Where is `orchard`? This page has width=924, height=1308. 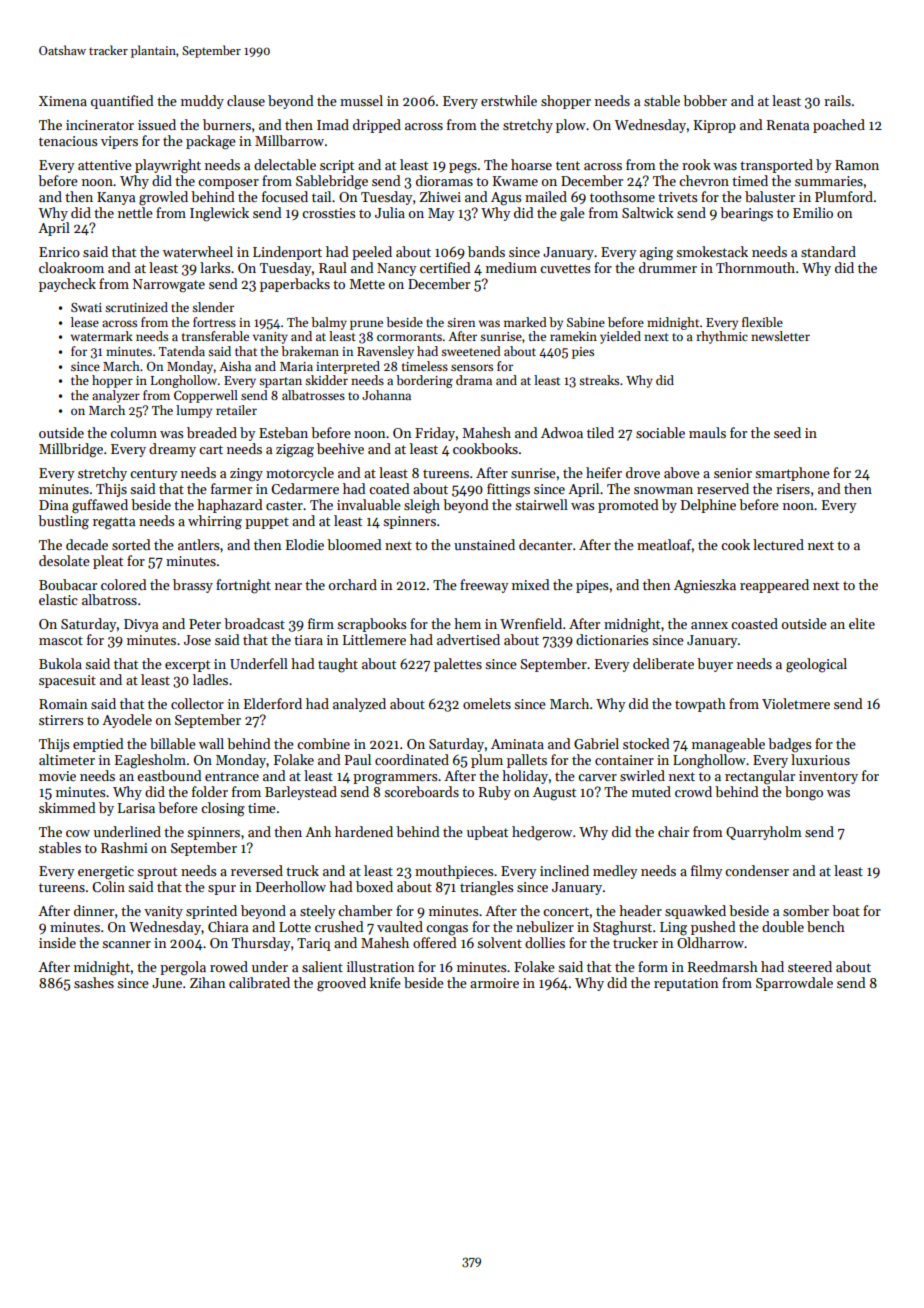
orchard is located at coordinates (353, 584).
